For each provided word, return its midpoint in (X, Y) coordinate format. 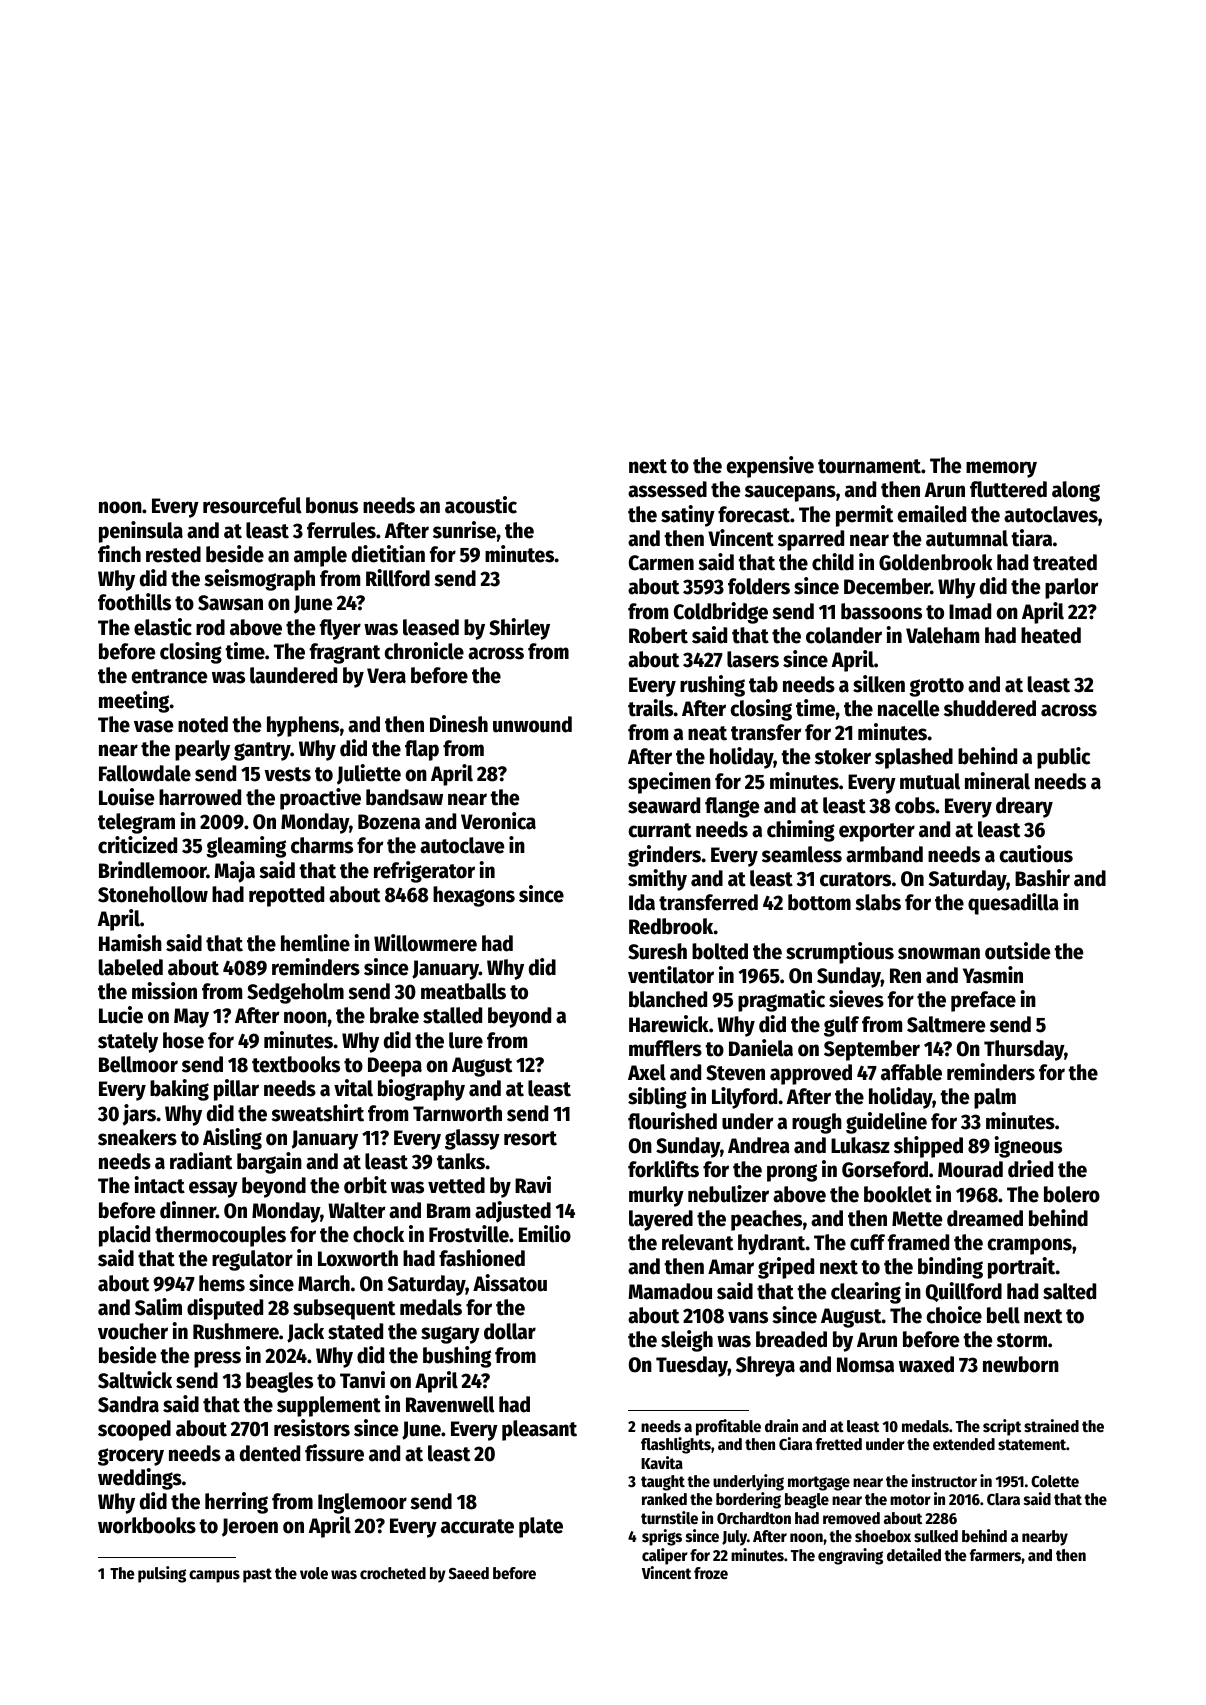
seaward (664, 805)
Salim (158, 1307)
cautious (1036, 854)
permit (864, 516)
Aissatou (510, 1283)
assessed (667, 489)
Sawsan (230, 603)
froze (711, 1573)
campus (214, 1576)
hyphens (303, 726)
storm (1022, 1340)
